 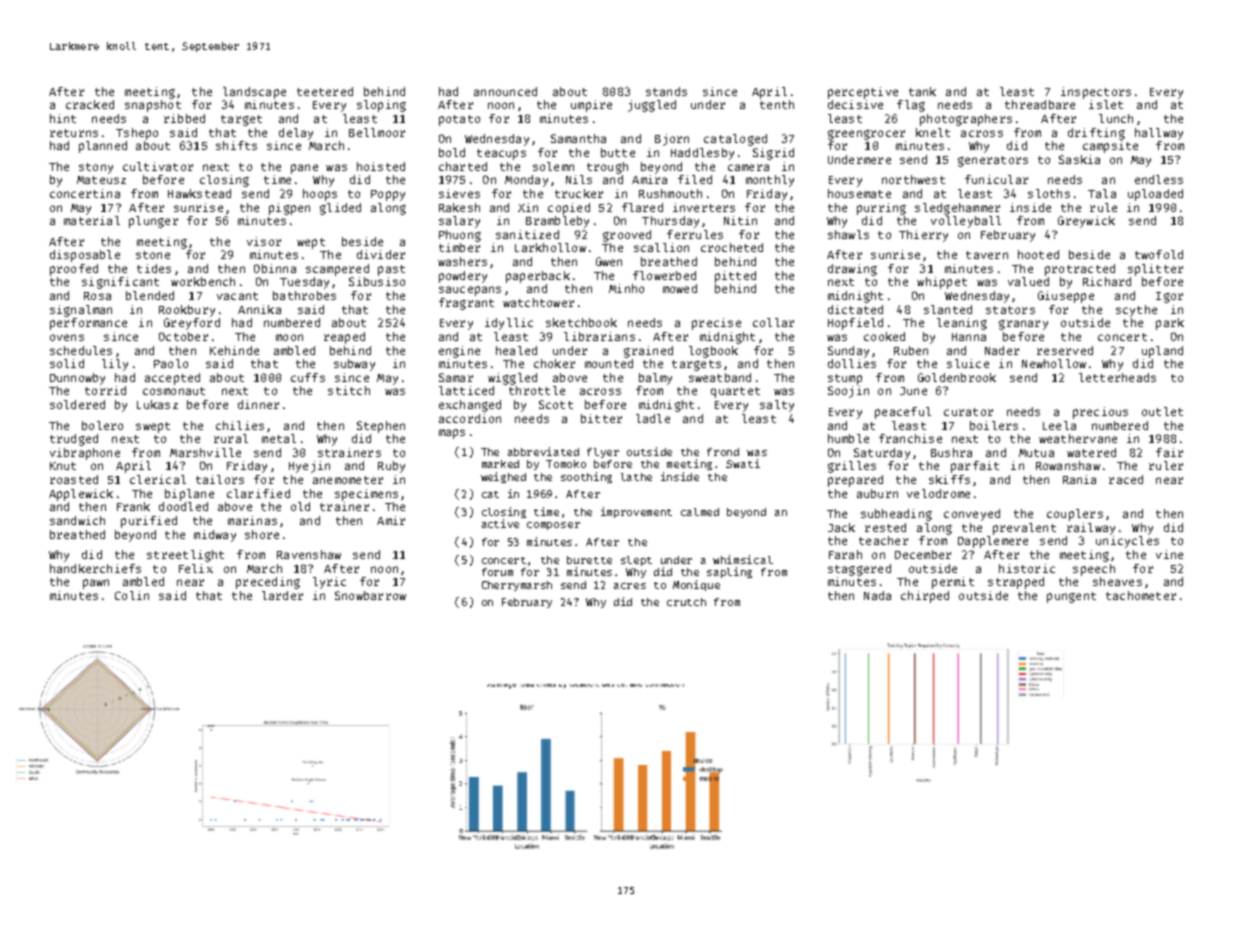 I want to click on boilers, so click(x=994, y=425).
